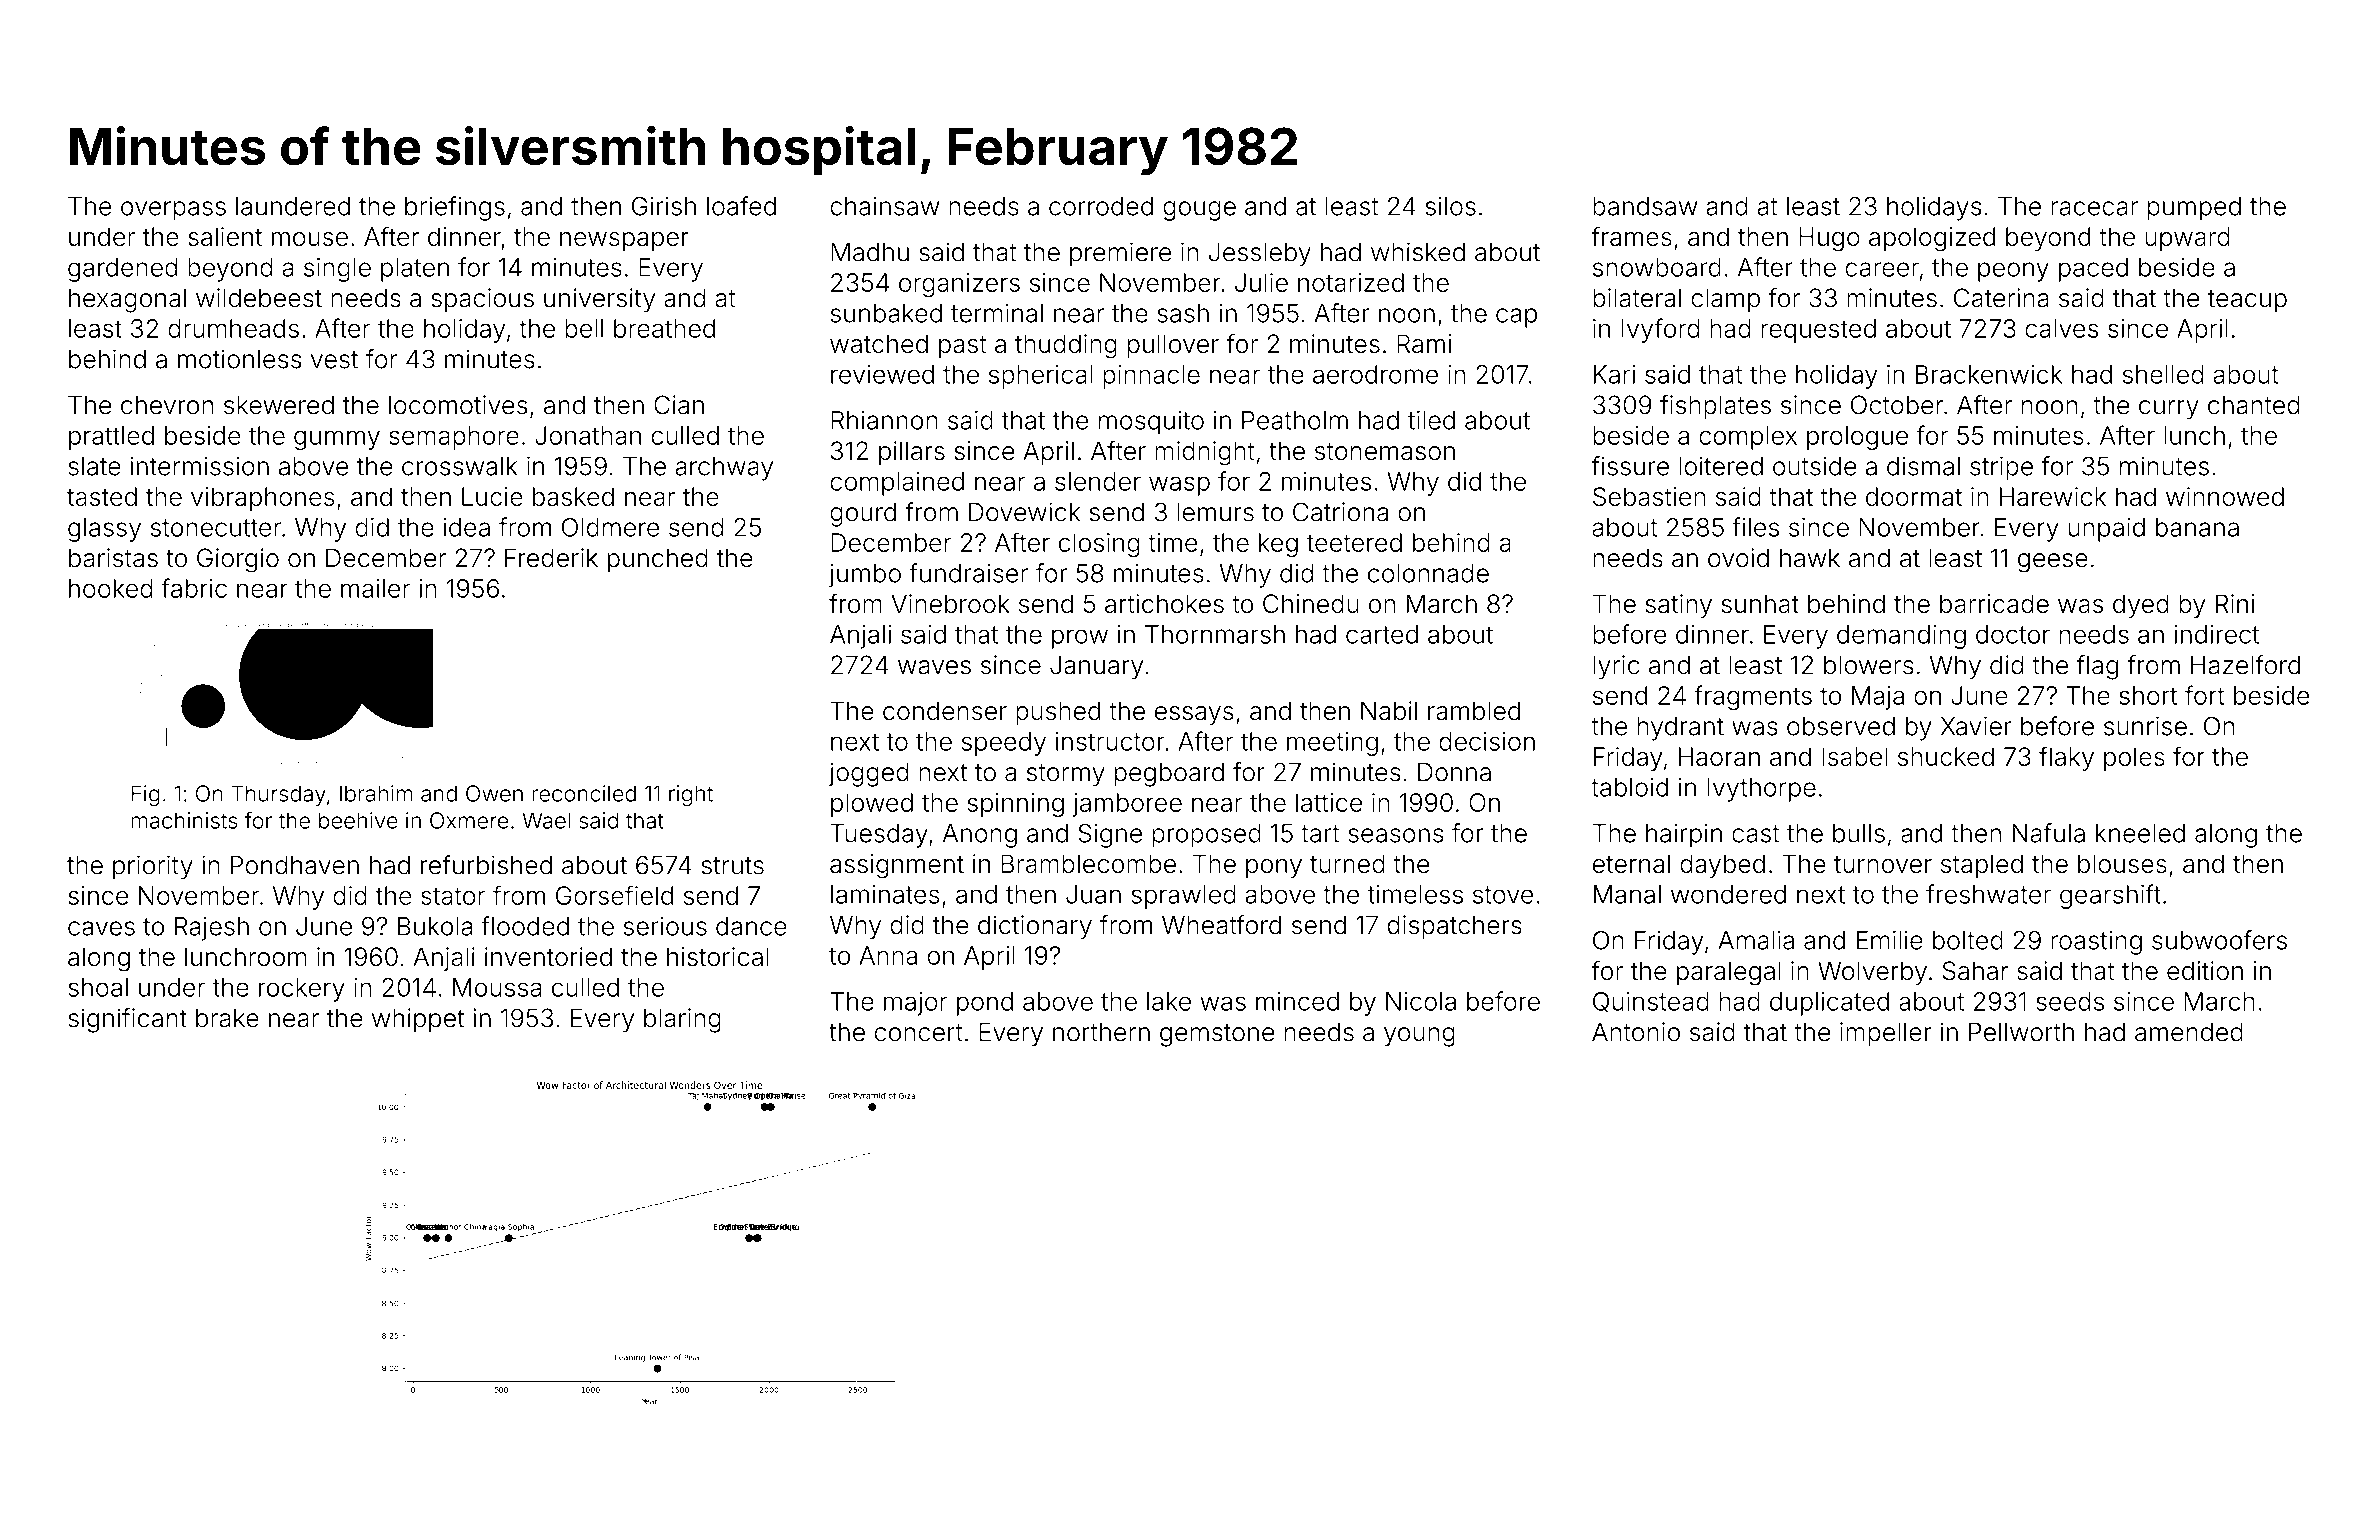 The width and height of the image is (2380, 1540). Describe the element at coordinates (101, 928) in the image. I see `caves` at that location.
